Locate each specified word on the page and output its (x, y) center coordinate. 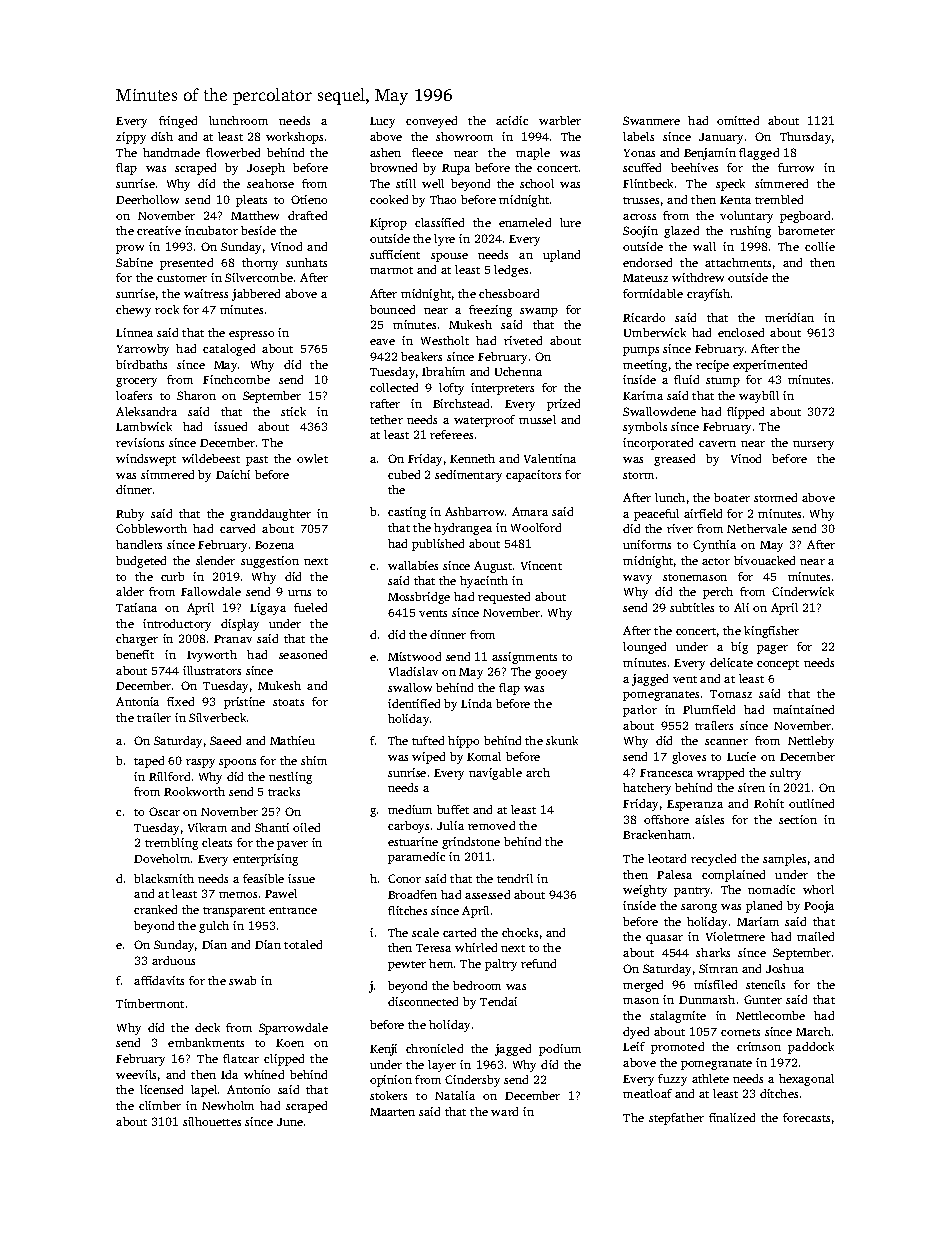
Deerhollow (147, 199)
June (290, 1122)
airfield (703, 513)
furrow (796, 167)
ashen (385, 152)
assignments (524, 658)
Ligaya (268, 609)
